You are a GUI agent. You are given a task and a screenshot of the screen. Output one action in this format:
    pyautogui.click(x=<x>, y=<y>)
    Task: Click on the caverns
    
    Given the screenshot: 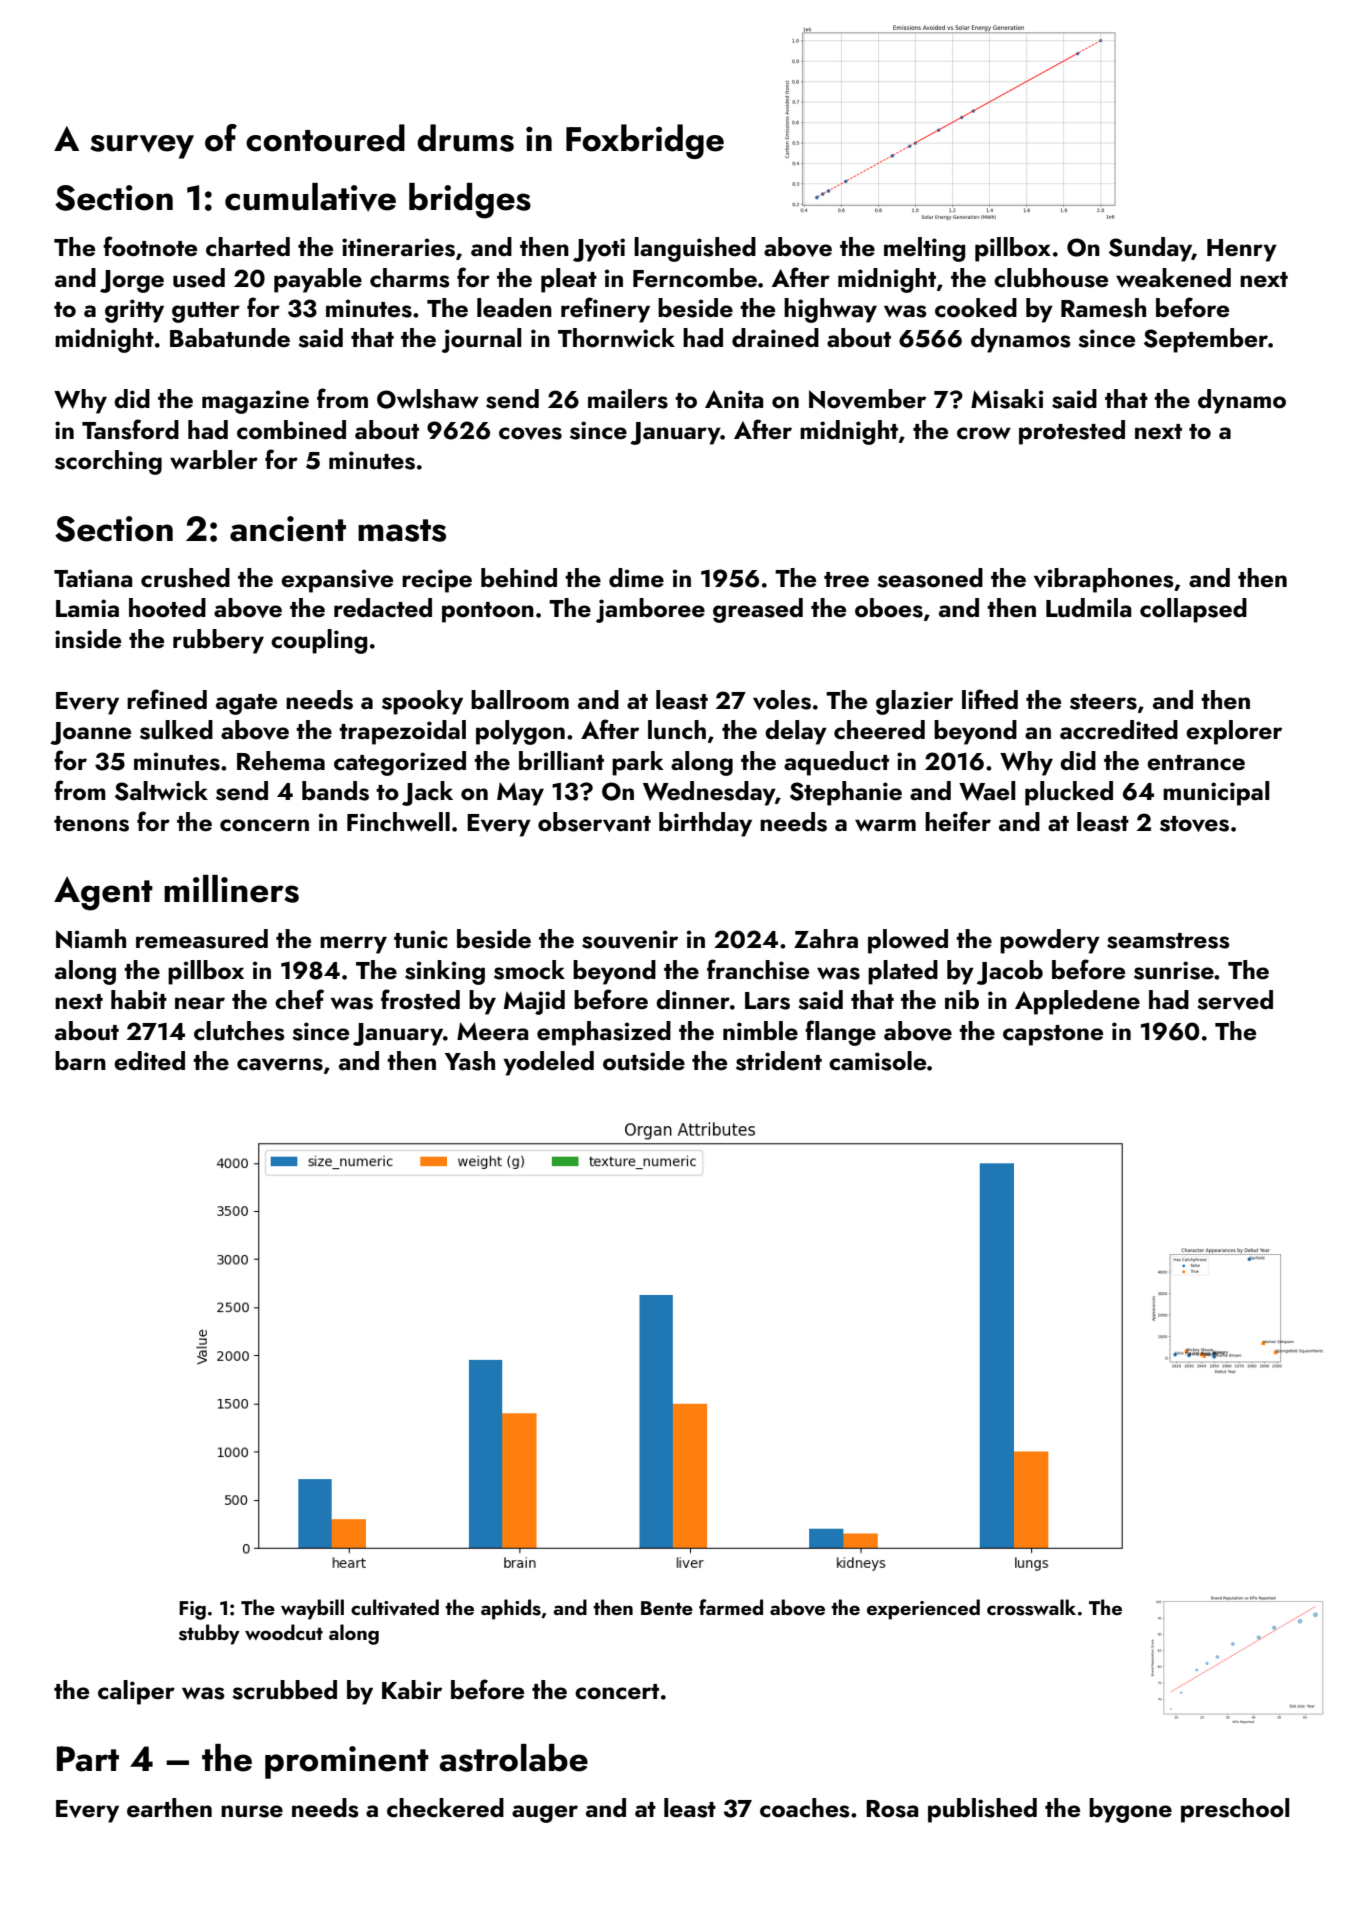 What is the action you would take?
    pyautogui.click(x=280, y=1064)
